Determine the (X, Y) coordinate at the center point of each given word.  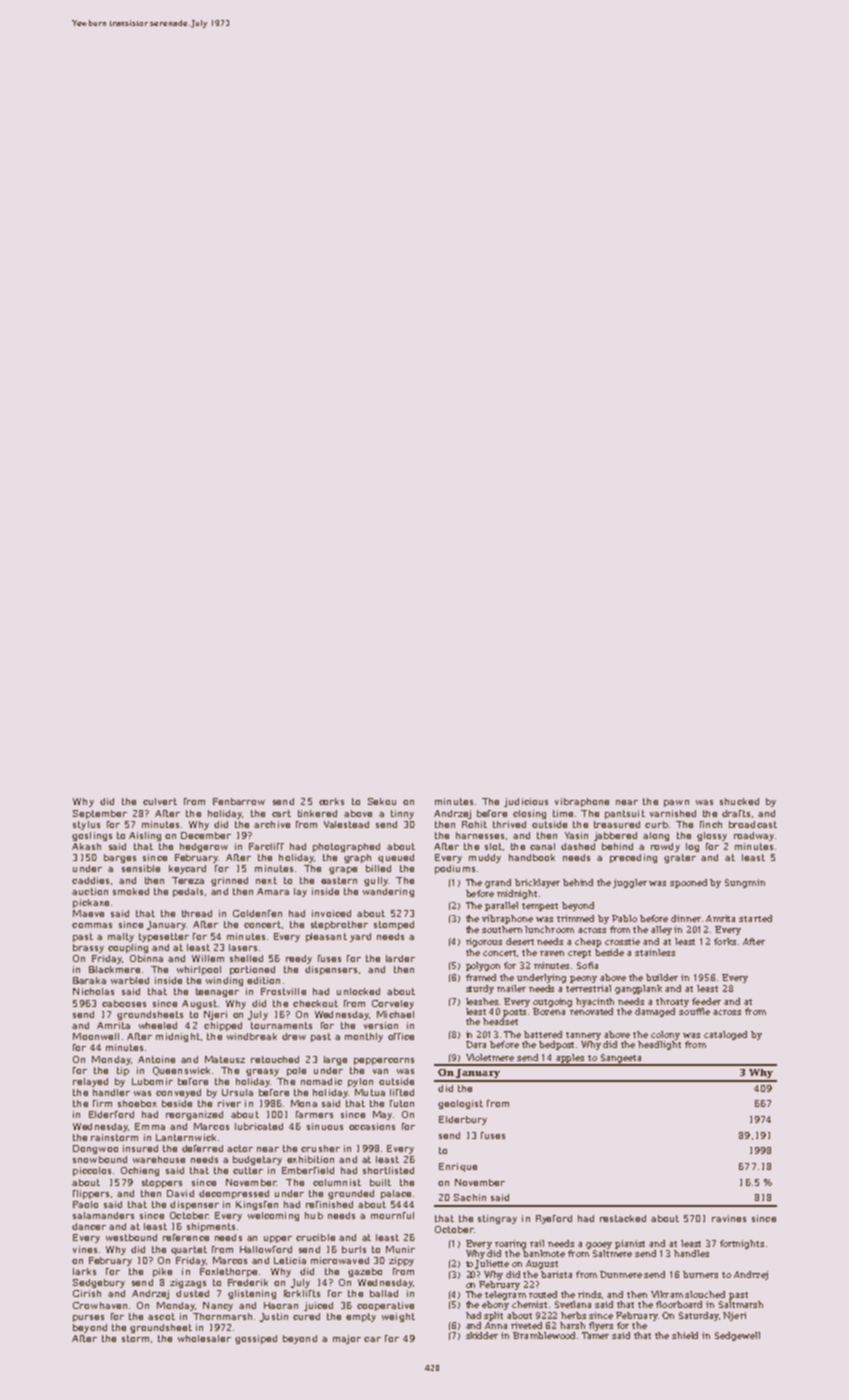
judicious (526, 802)
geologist (460, 1104)
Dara (476, 1044)
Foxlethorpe (228, 1272)
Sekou (382, 801)
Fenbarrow (239, 801)
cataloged (725, 1035)
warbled (130, 980)
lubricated (259, 1126)
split (493, 1316)
